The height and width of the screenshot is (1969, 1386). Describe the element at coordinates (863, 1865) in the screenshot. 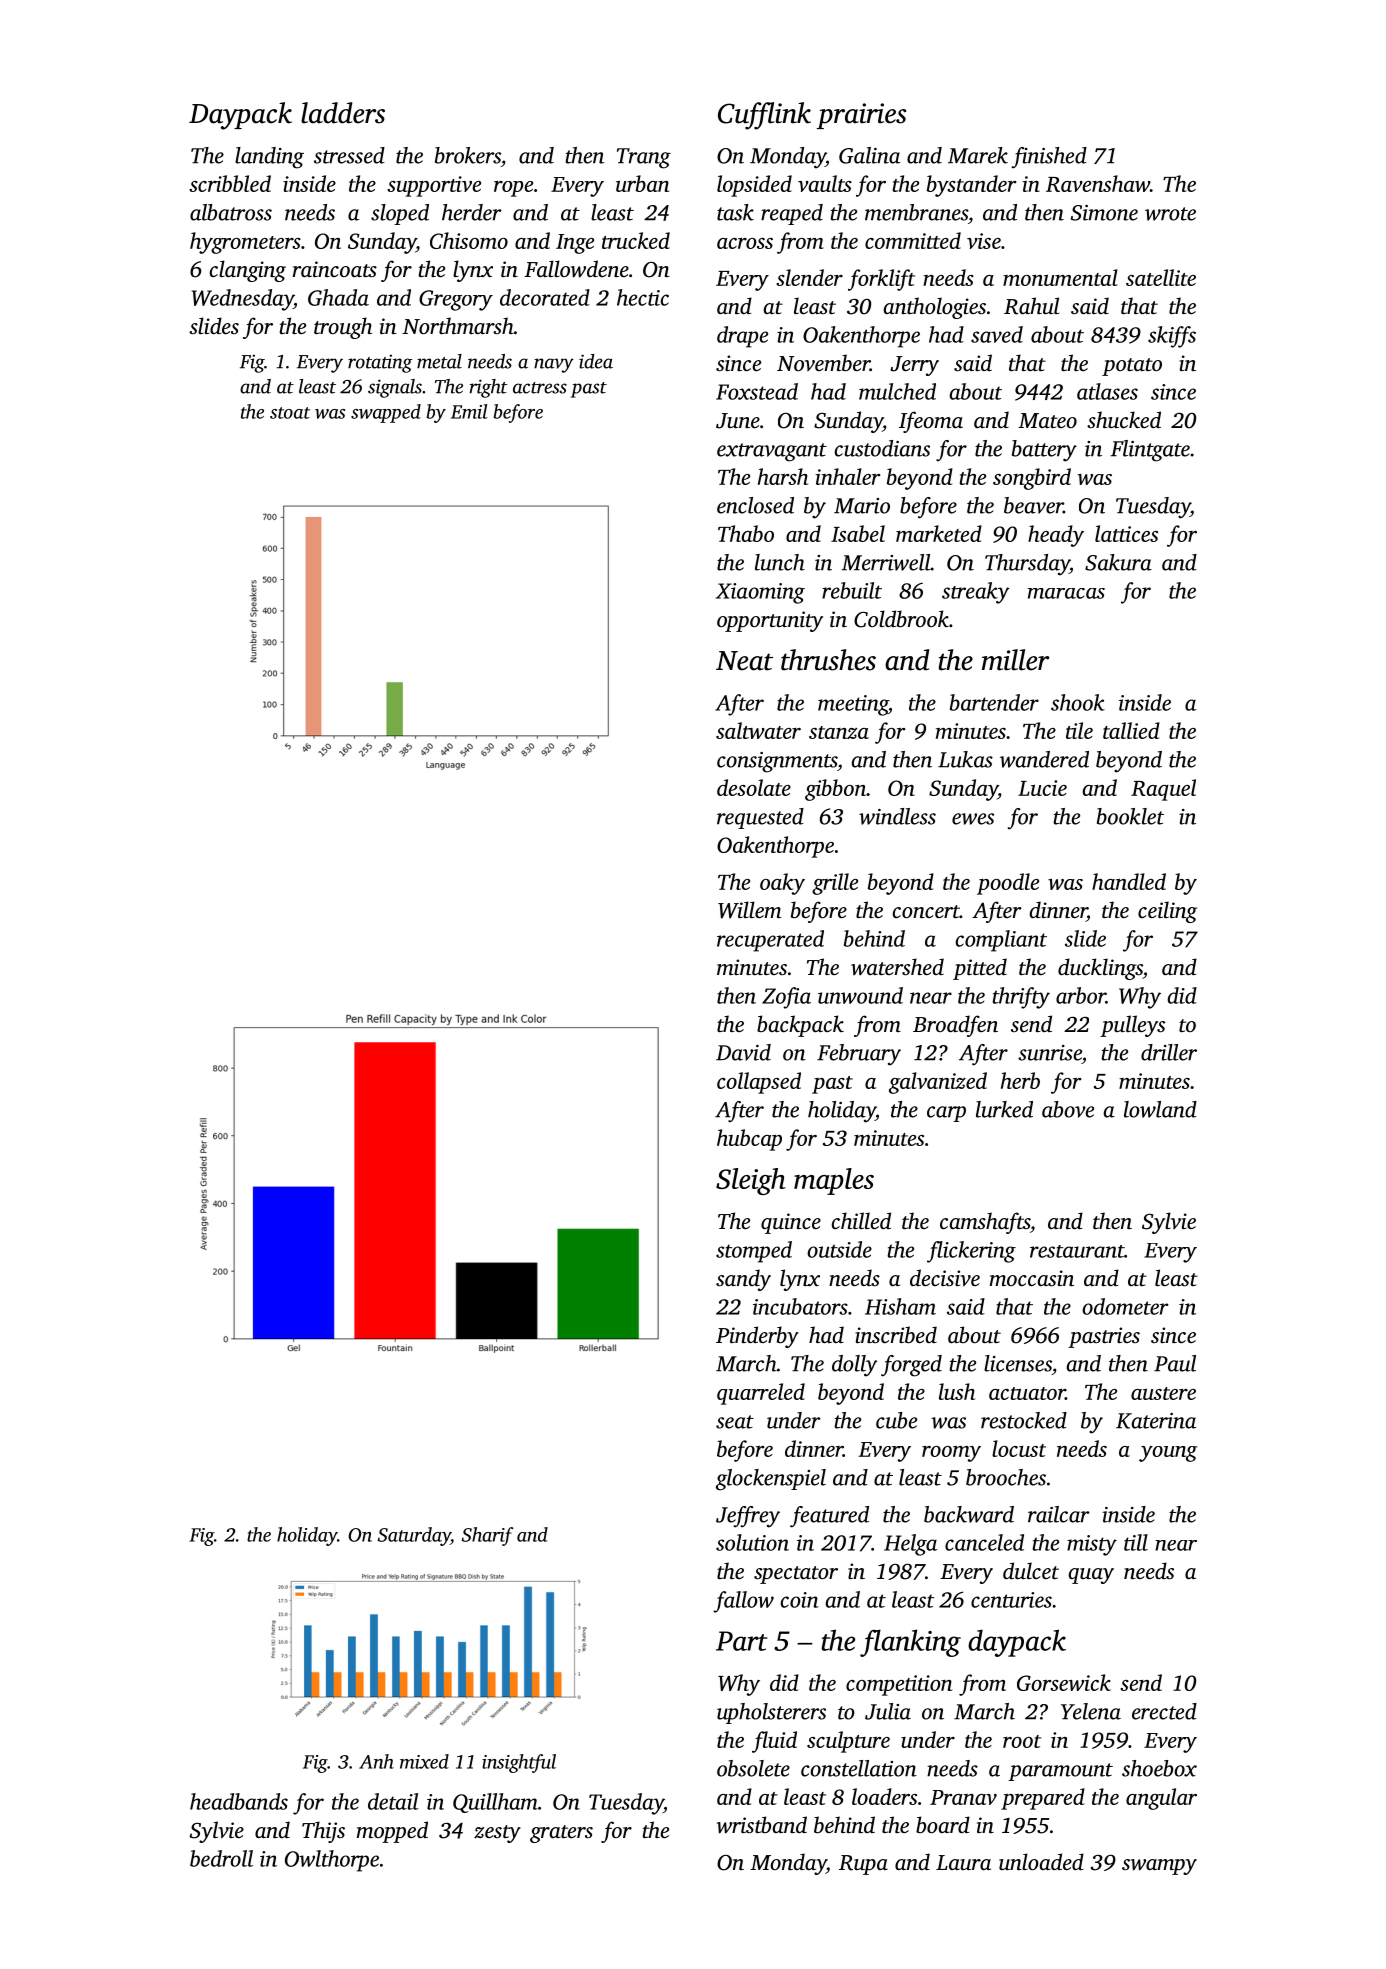

I see `Rupa` at that location.
